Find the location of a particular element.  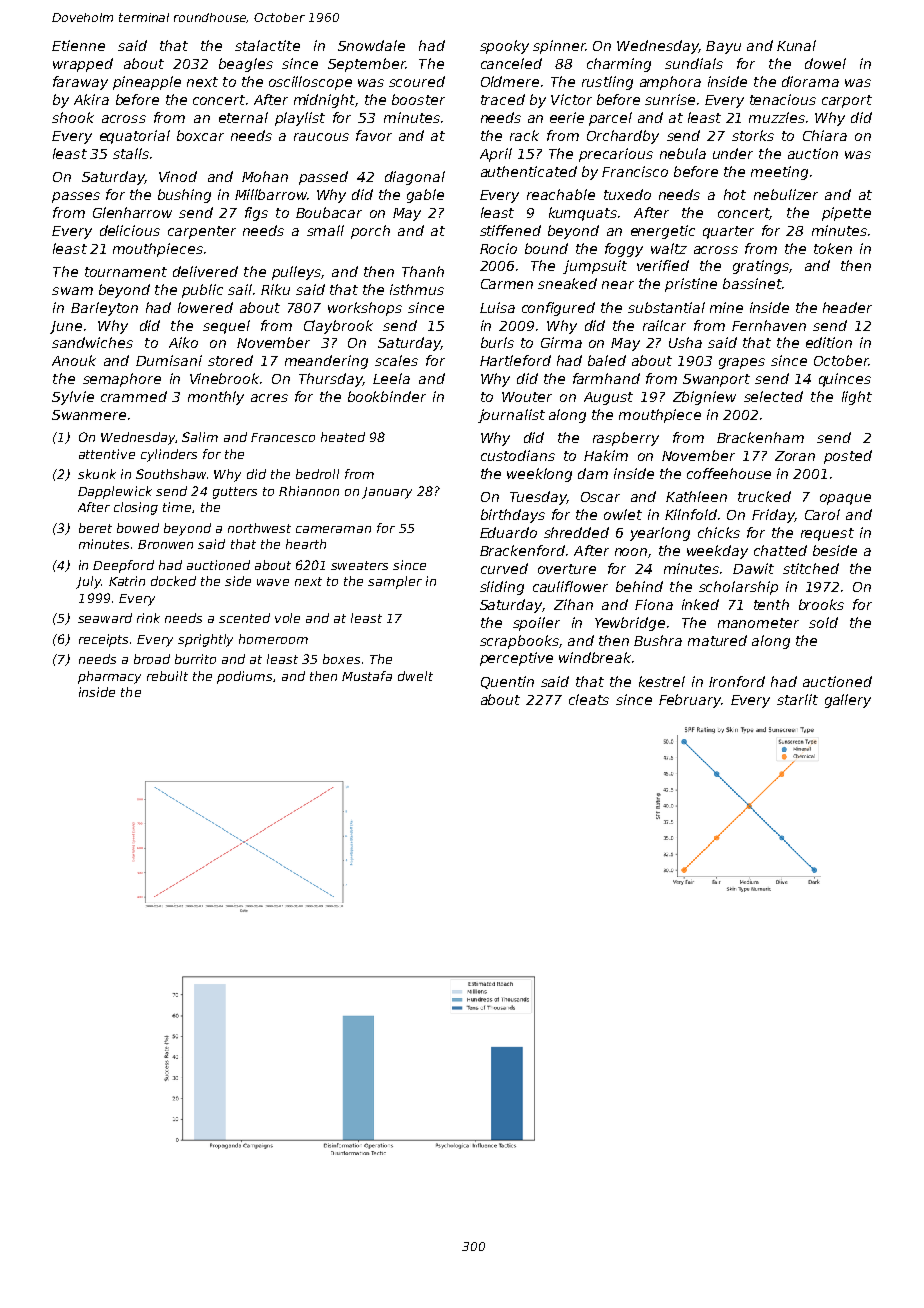

Snowdale is located at coordinates (371, 45).
